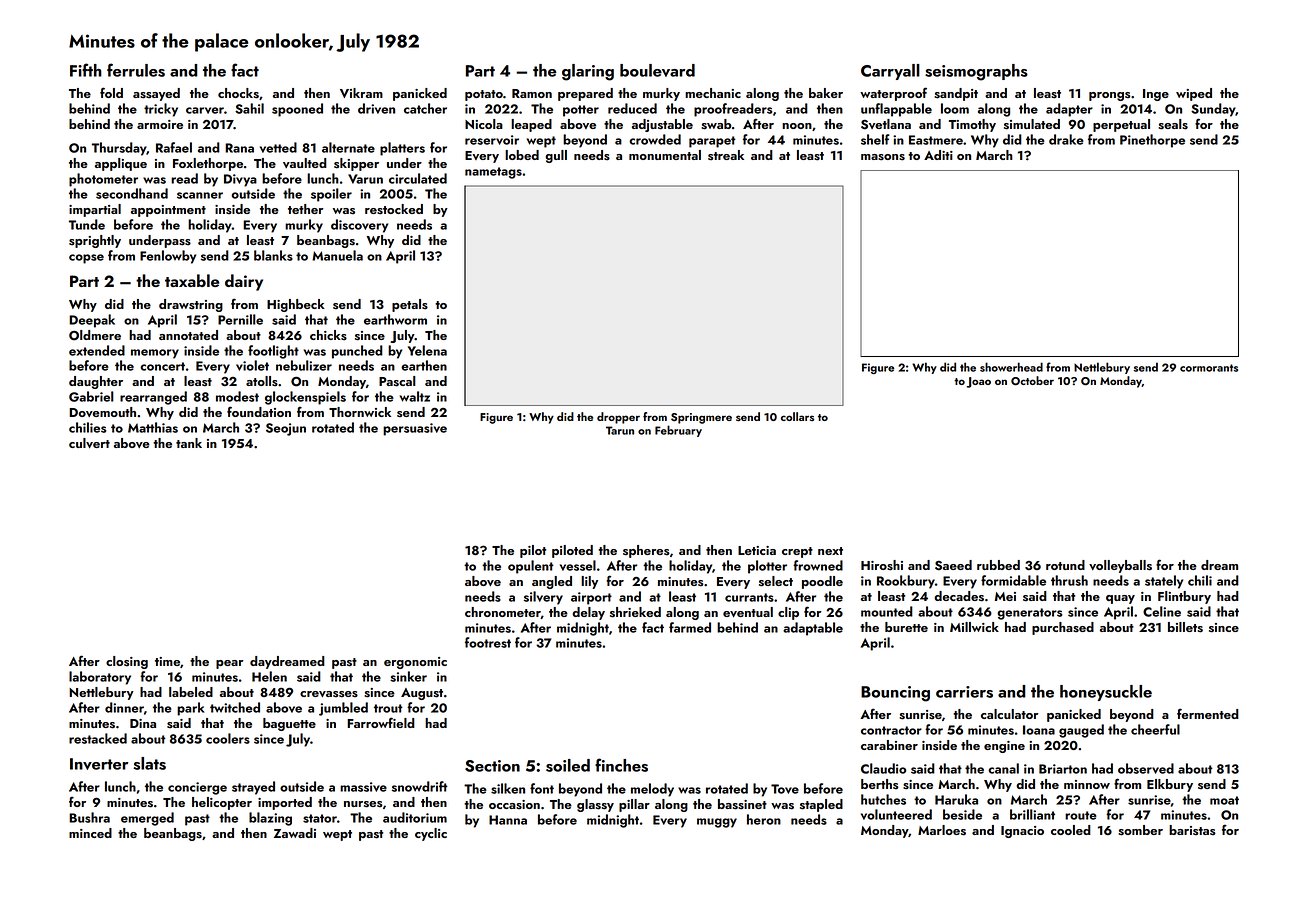 The width and height of the screenshot is (1308, 924). I want to click on seismographs, so click(976, 72).
